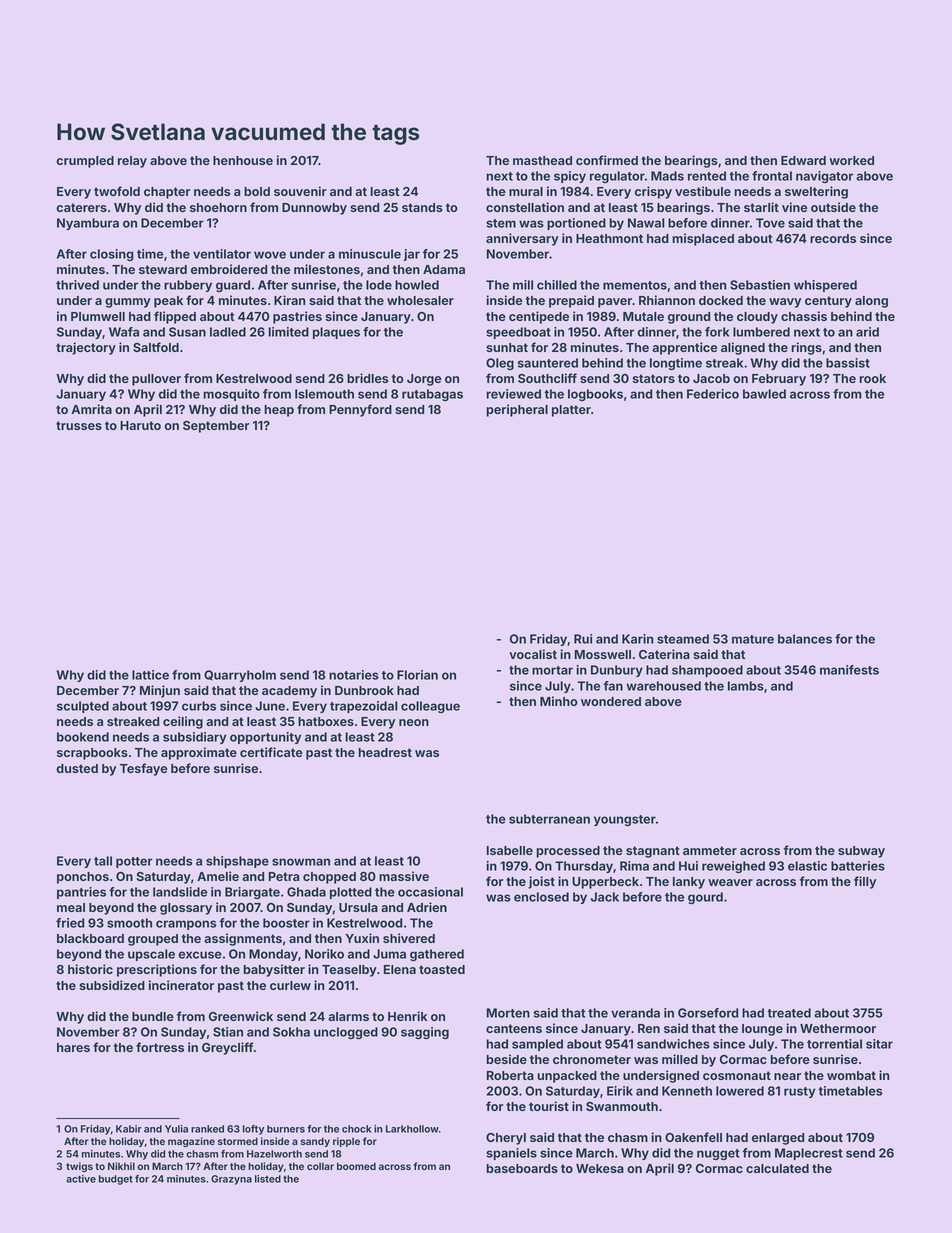 Image resolution: width=952 pixels, height=1233 pixels. I want to click on gourd, so click(705, 898).
